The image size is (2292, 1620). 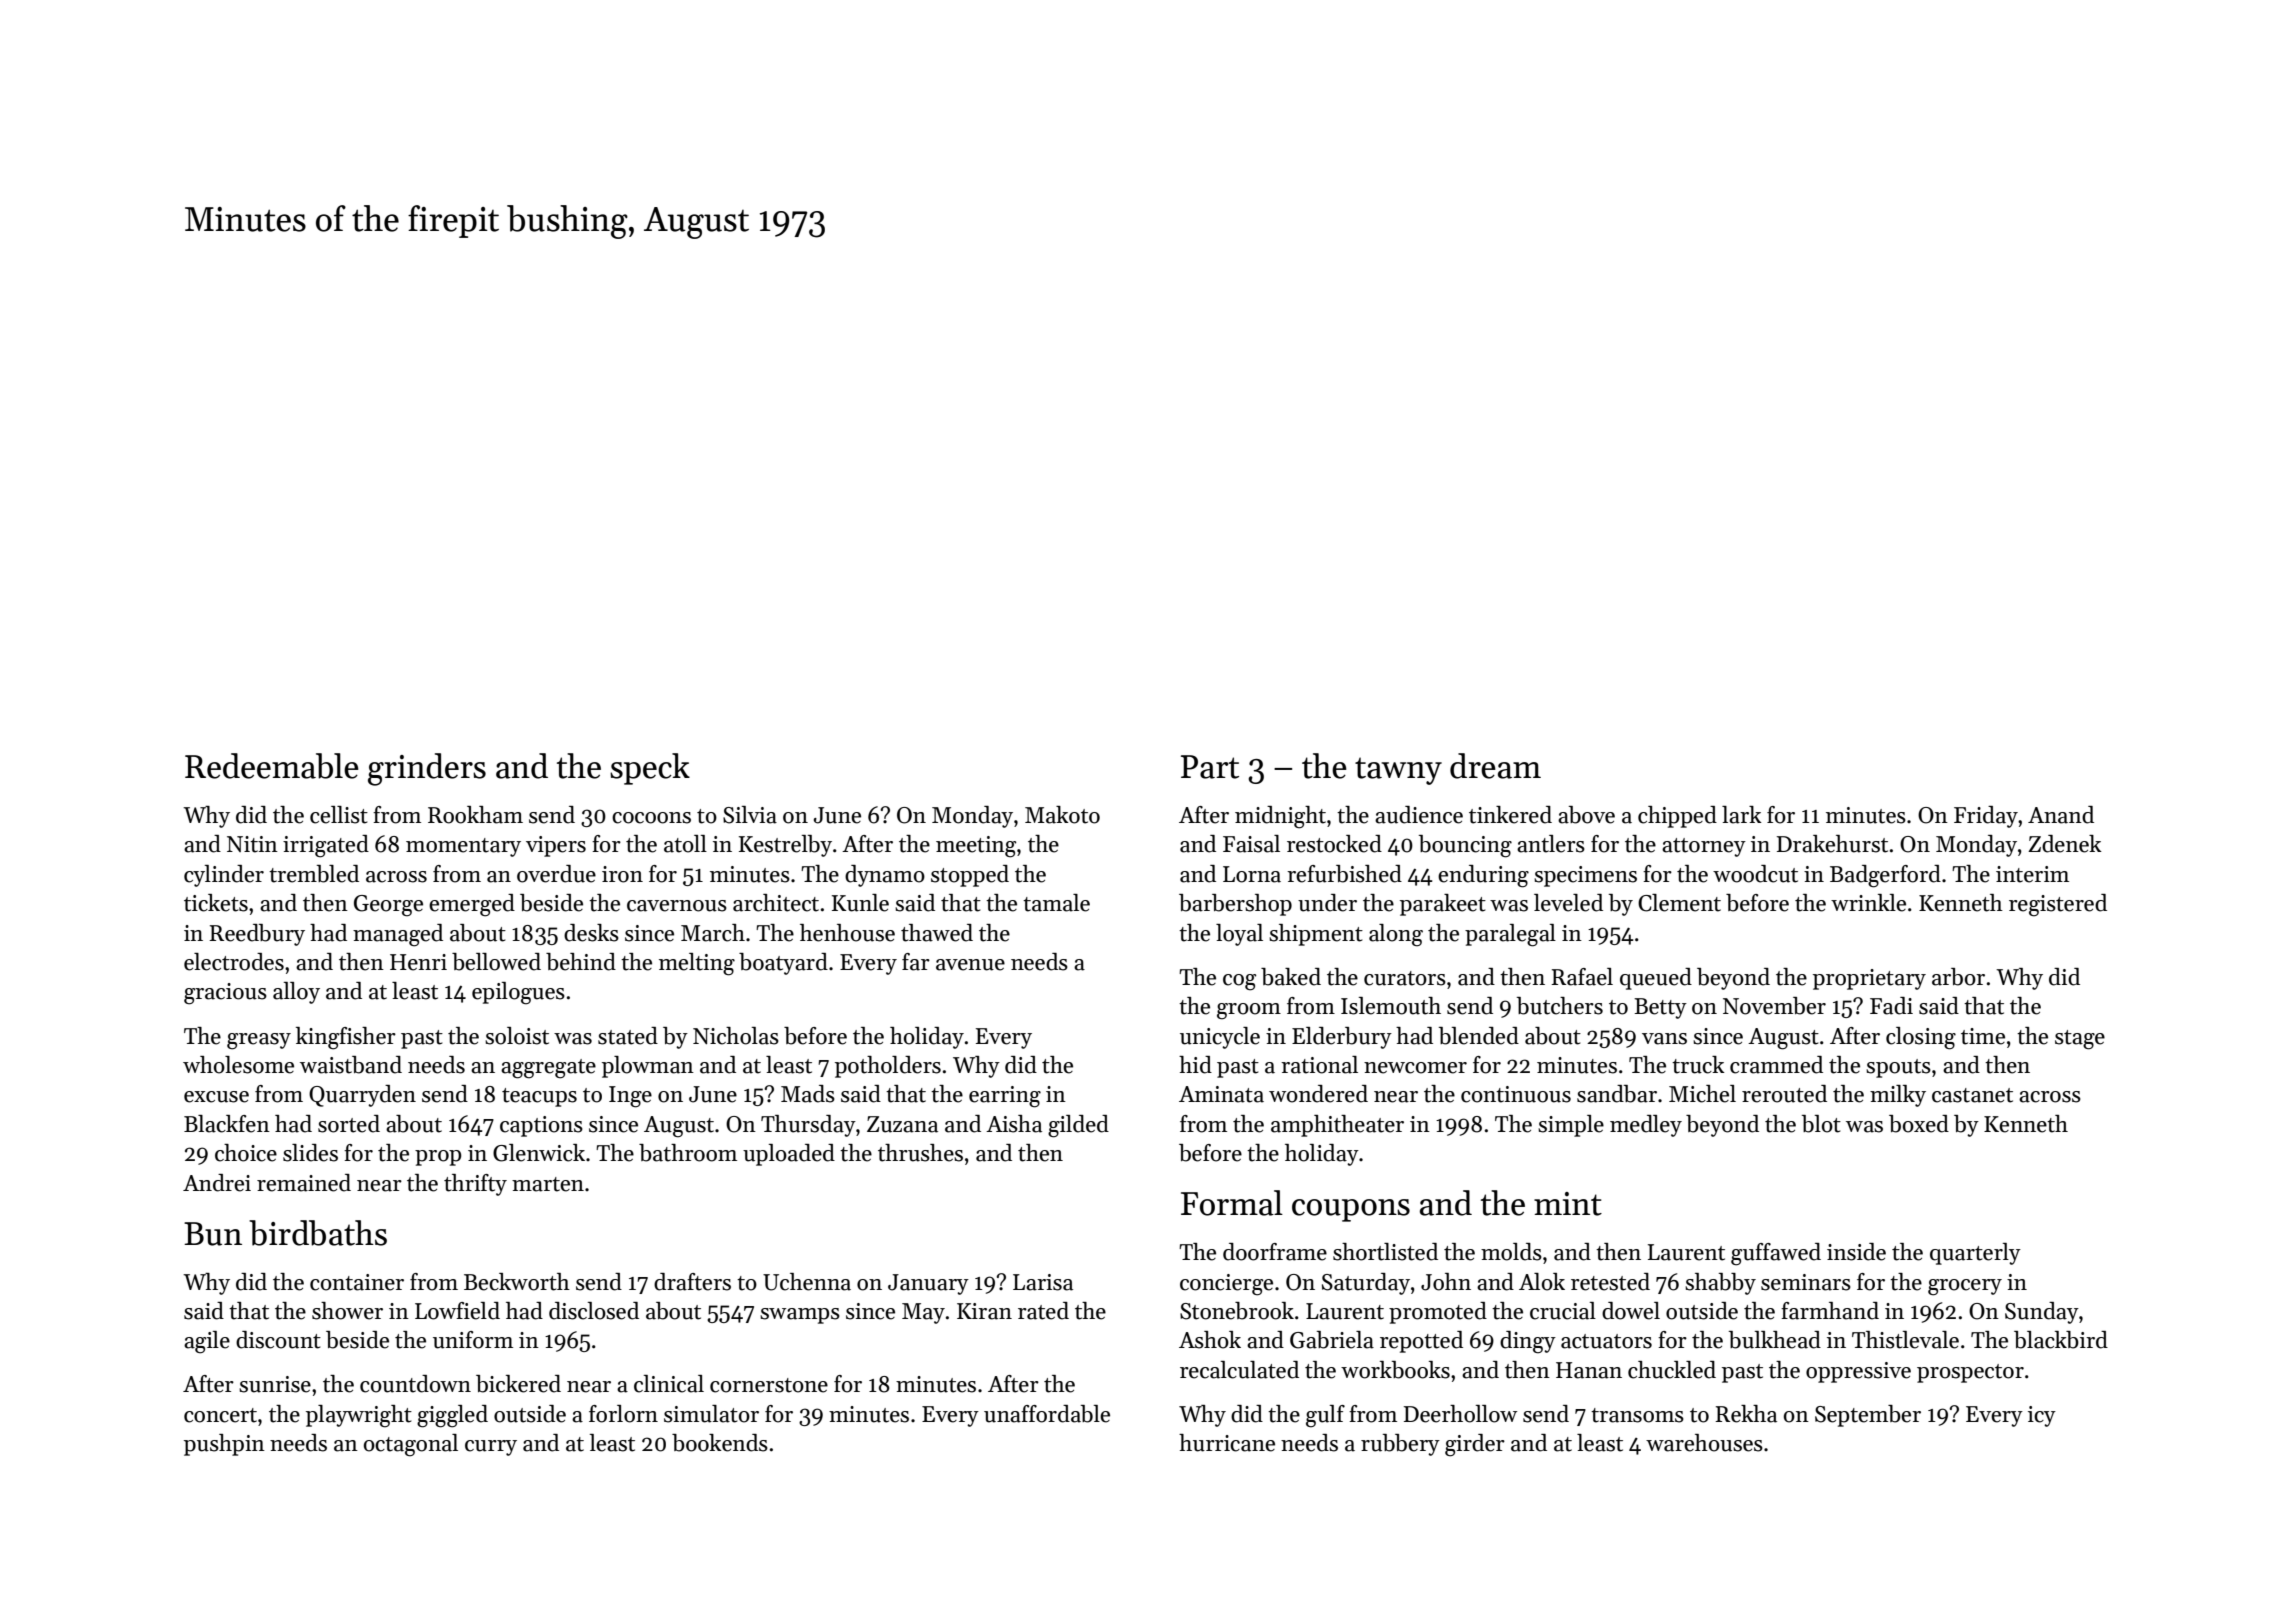 What do you see at coordinates (970, 965) in the screenshot?
I see `avenue` at bounding box center [970, 965].
